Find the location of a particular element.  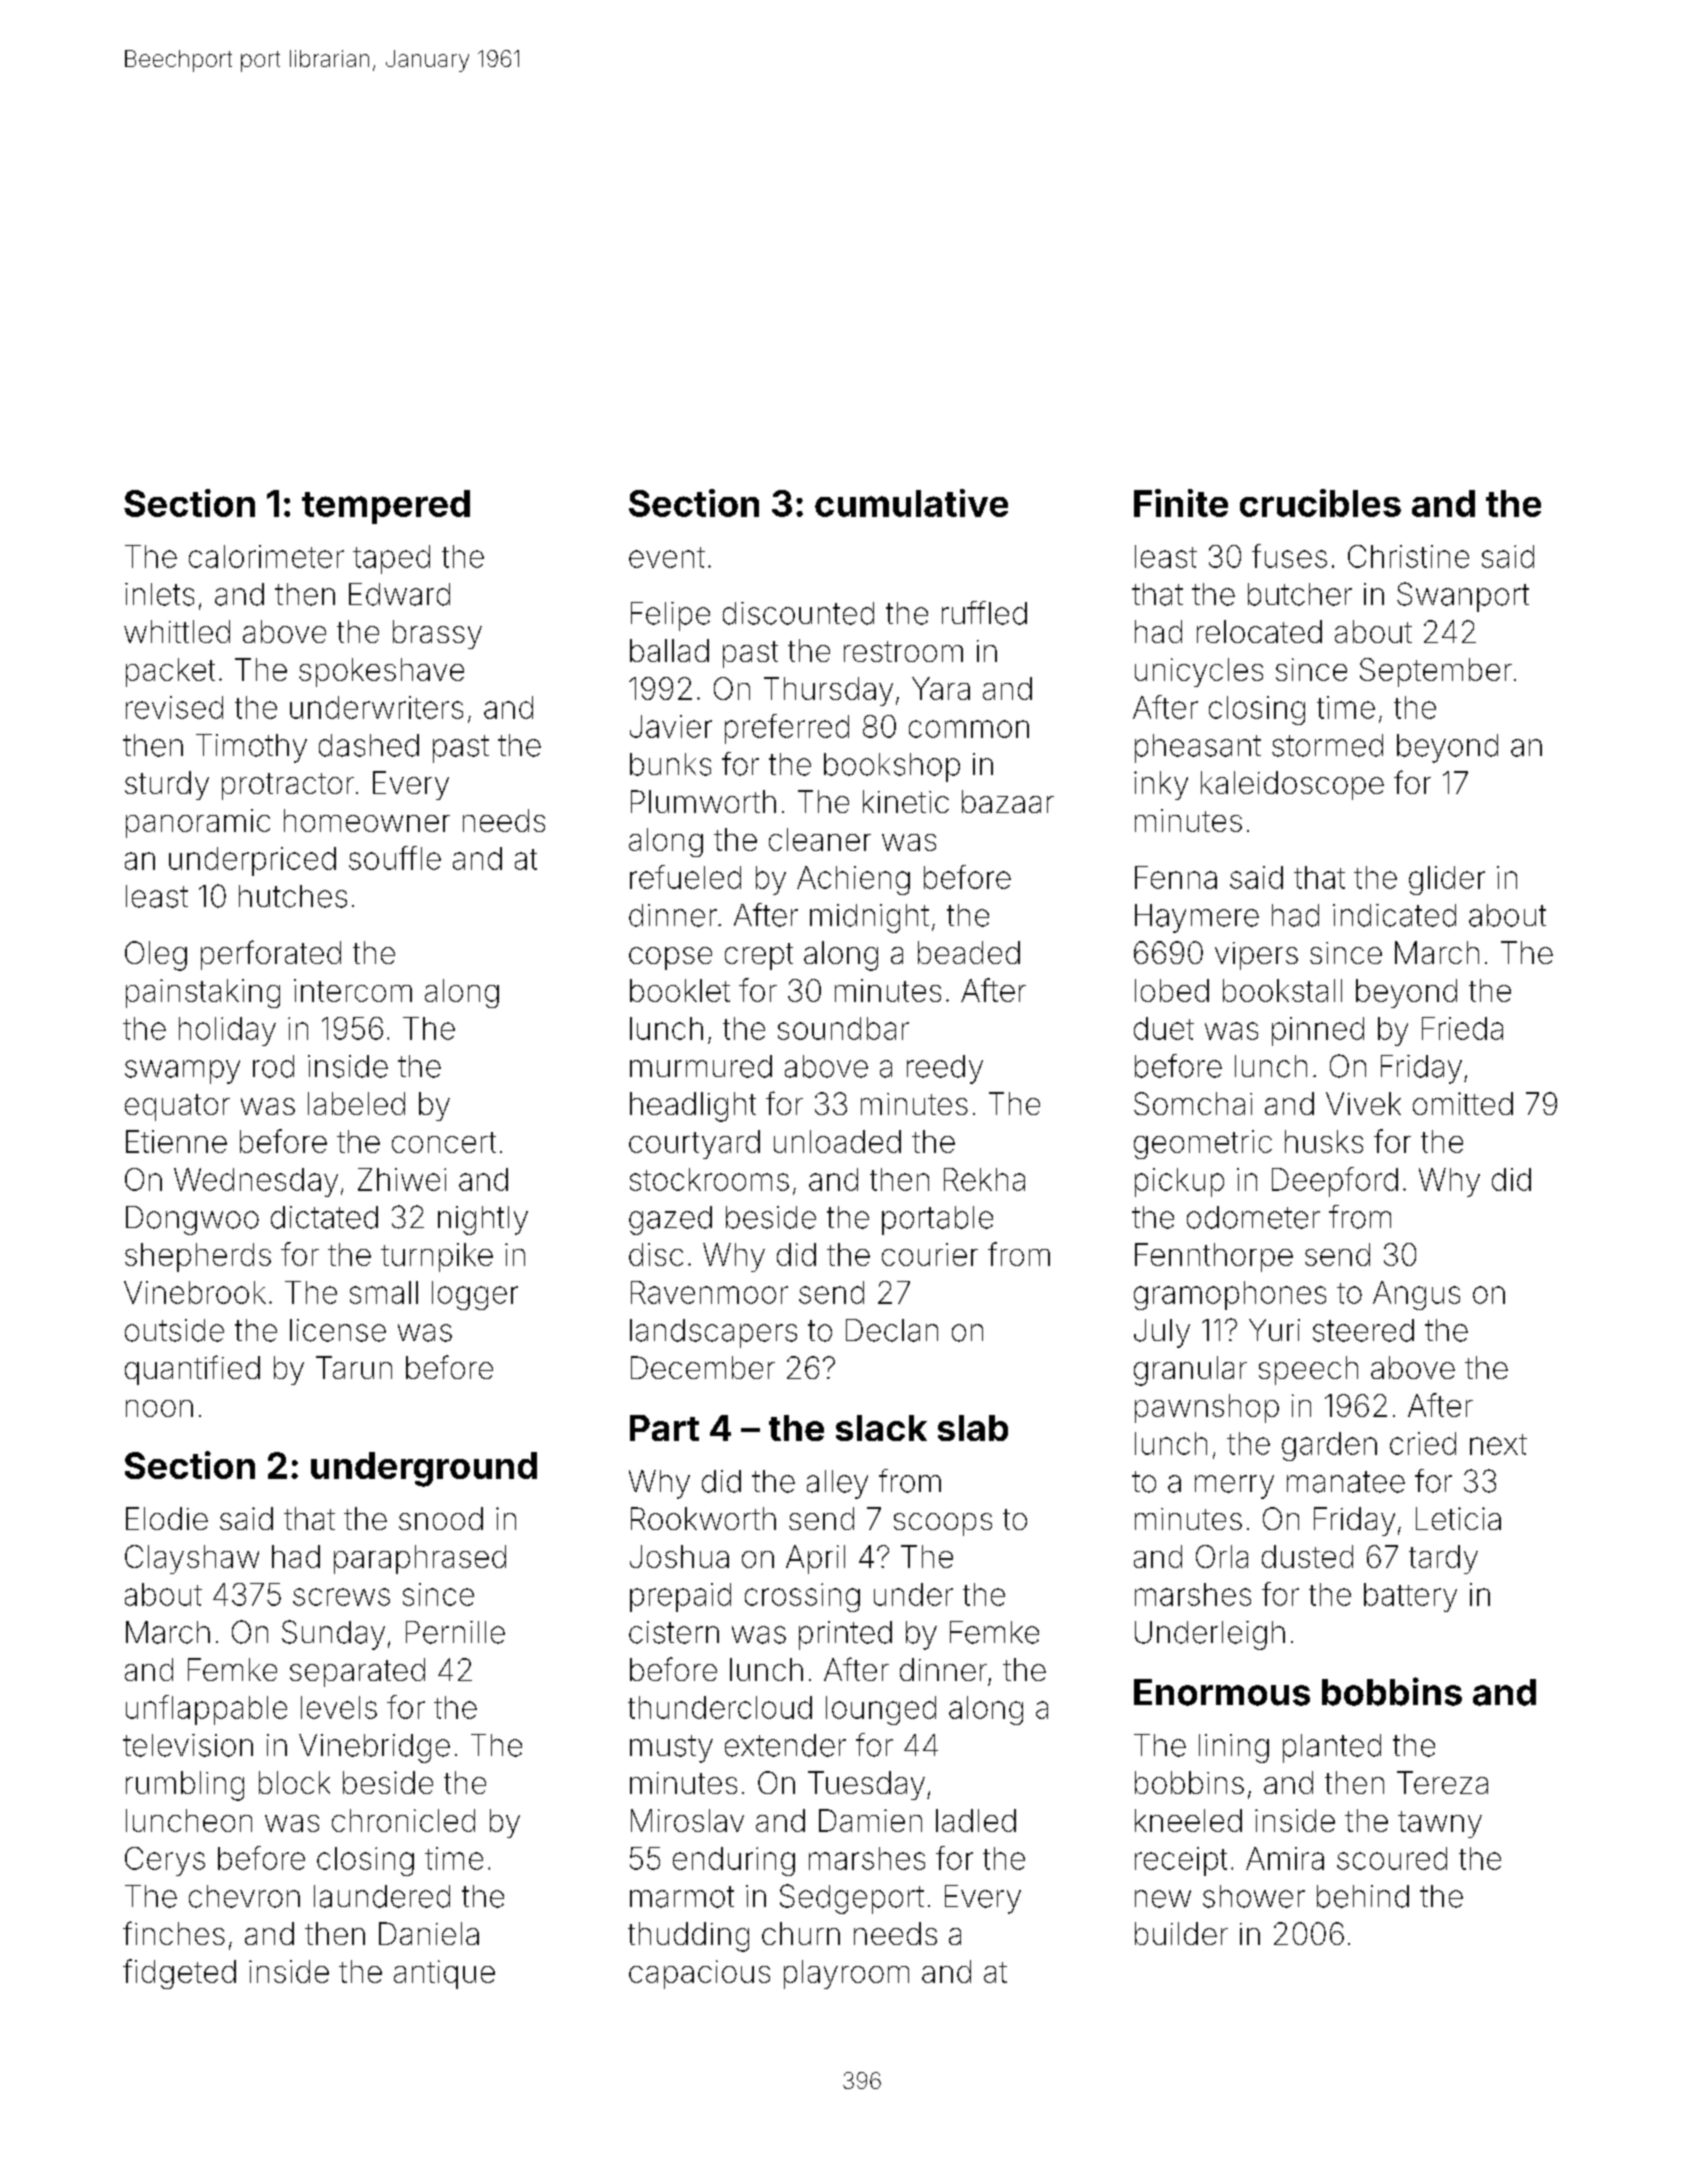

soundbar is located at coordinates (843, 1028).
